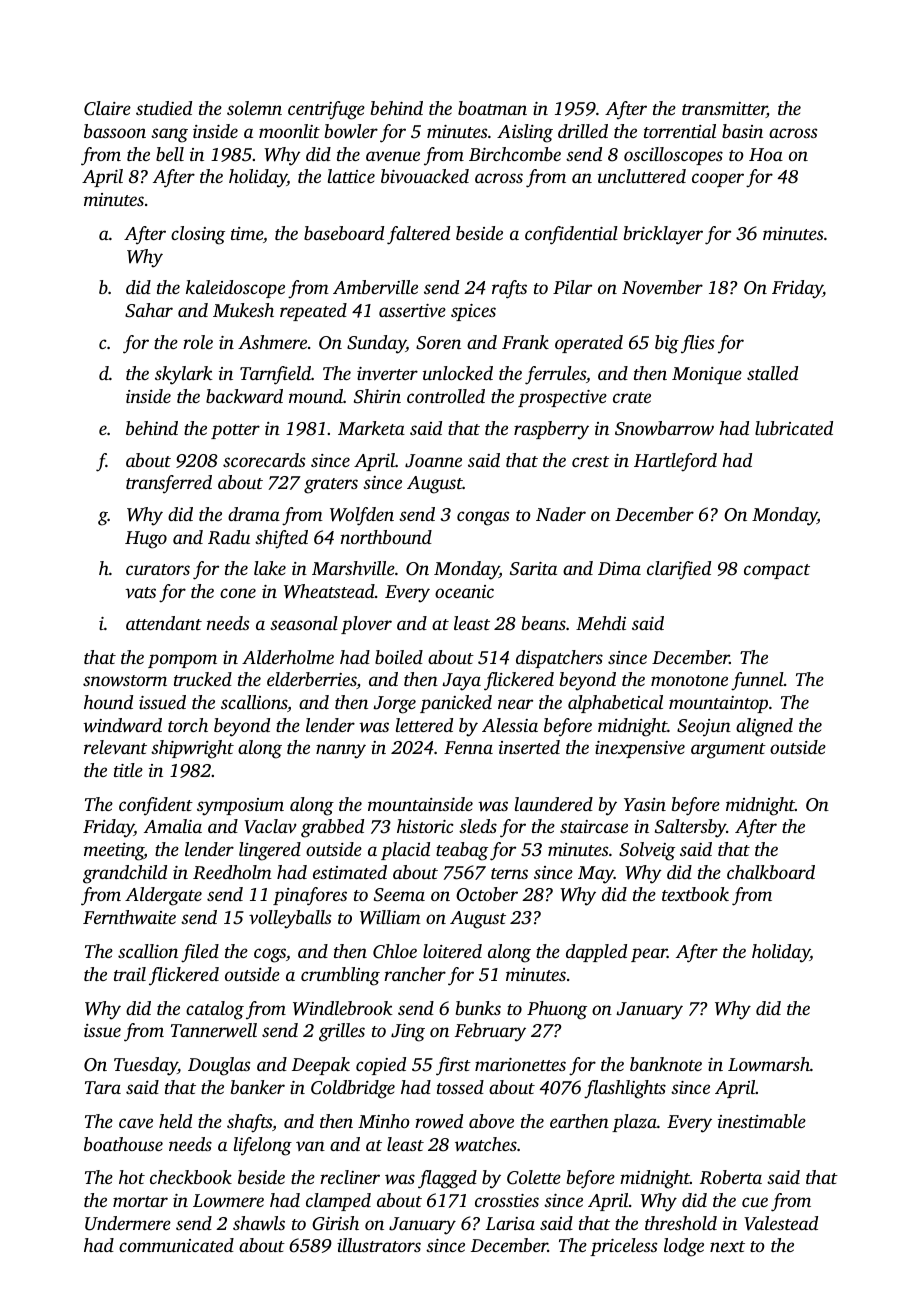 This page has height=1308, width=924. Describe the element at coordinates (418, 235) in the page. I see `faltered` at that location.
